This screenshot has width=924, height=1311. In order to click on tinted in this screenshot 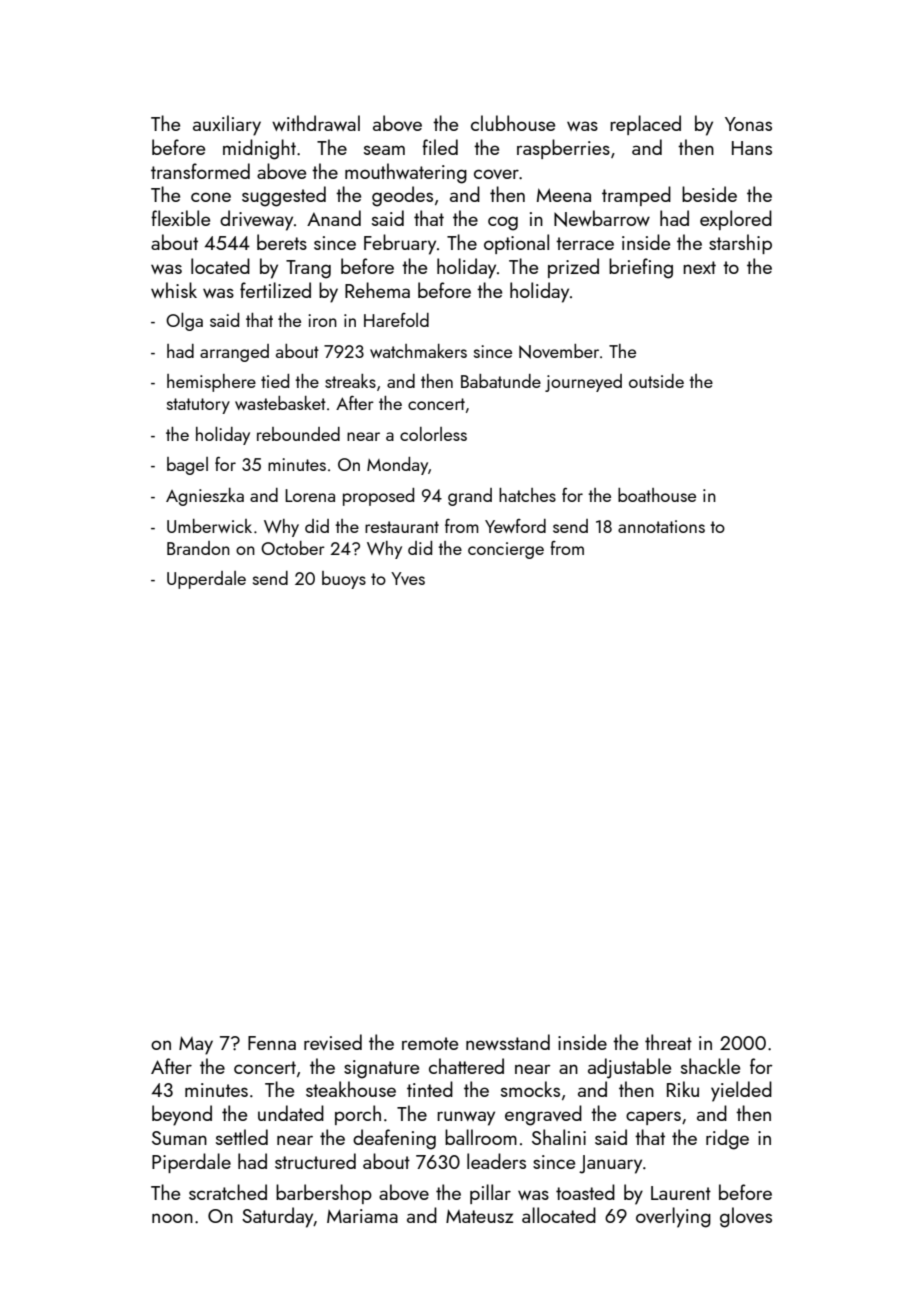, I will do `click(430, 1089)`.
